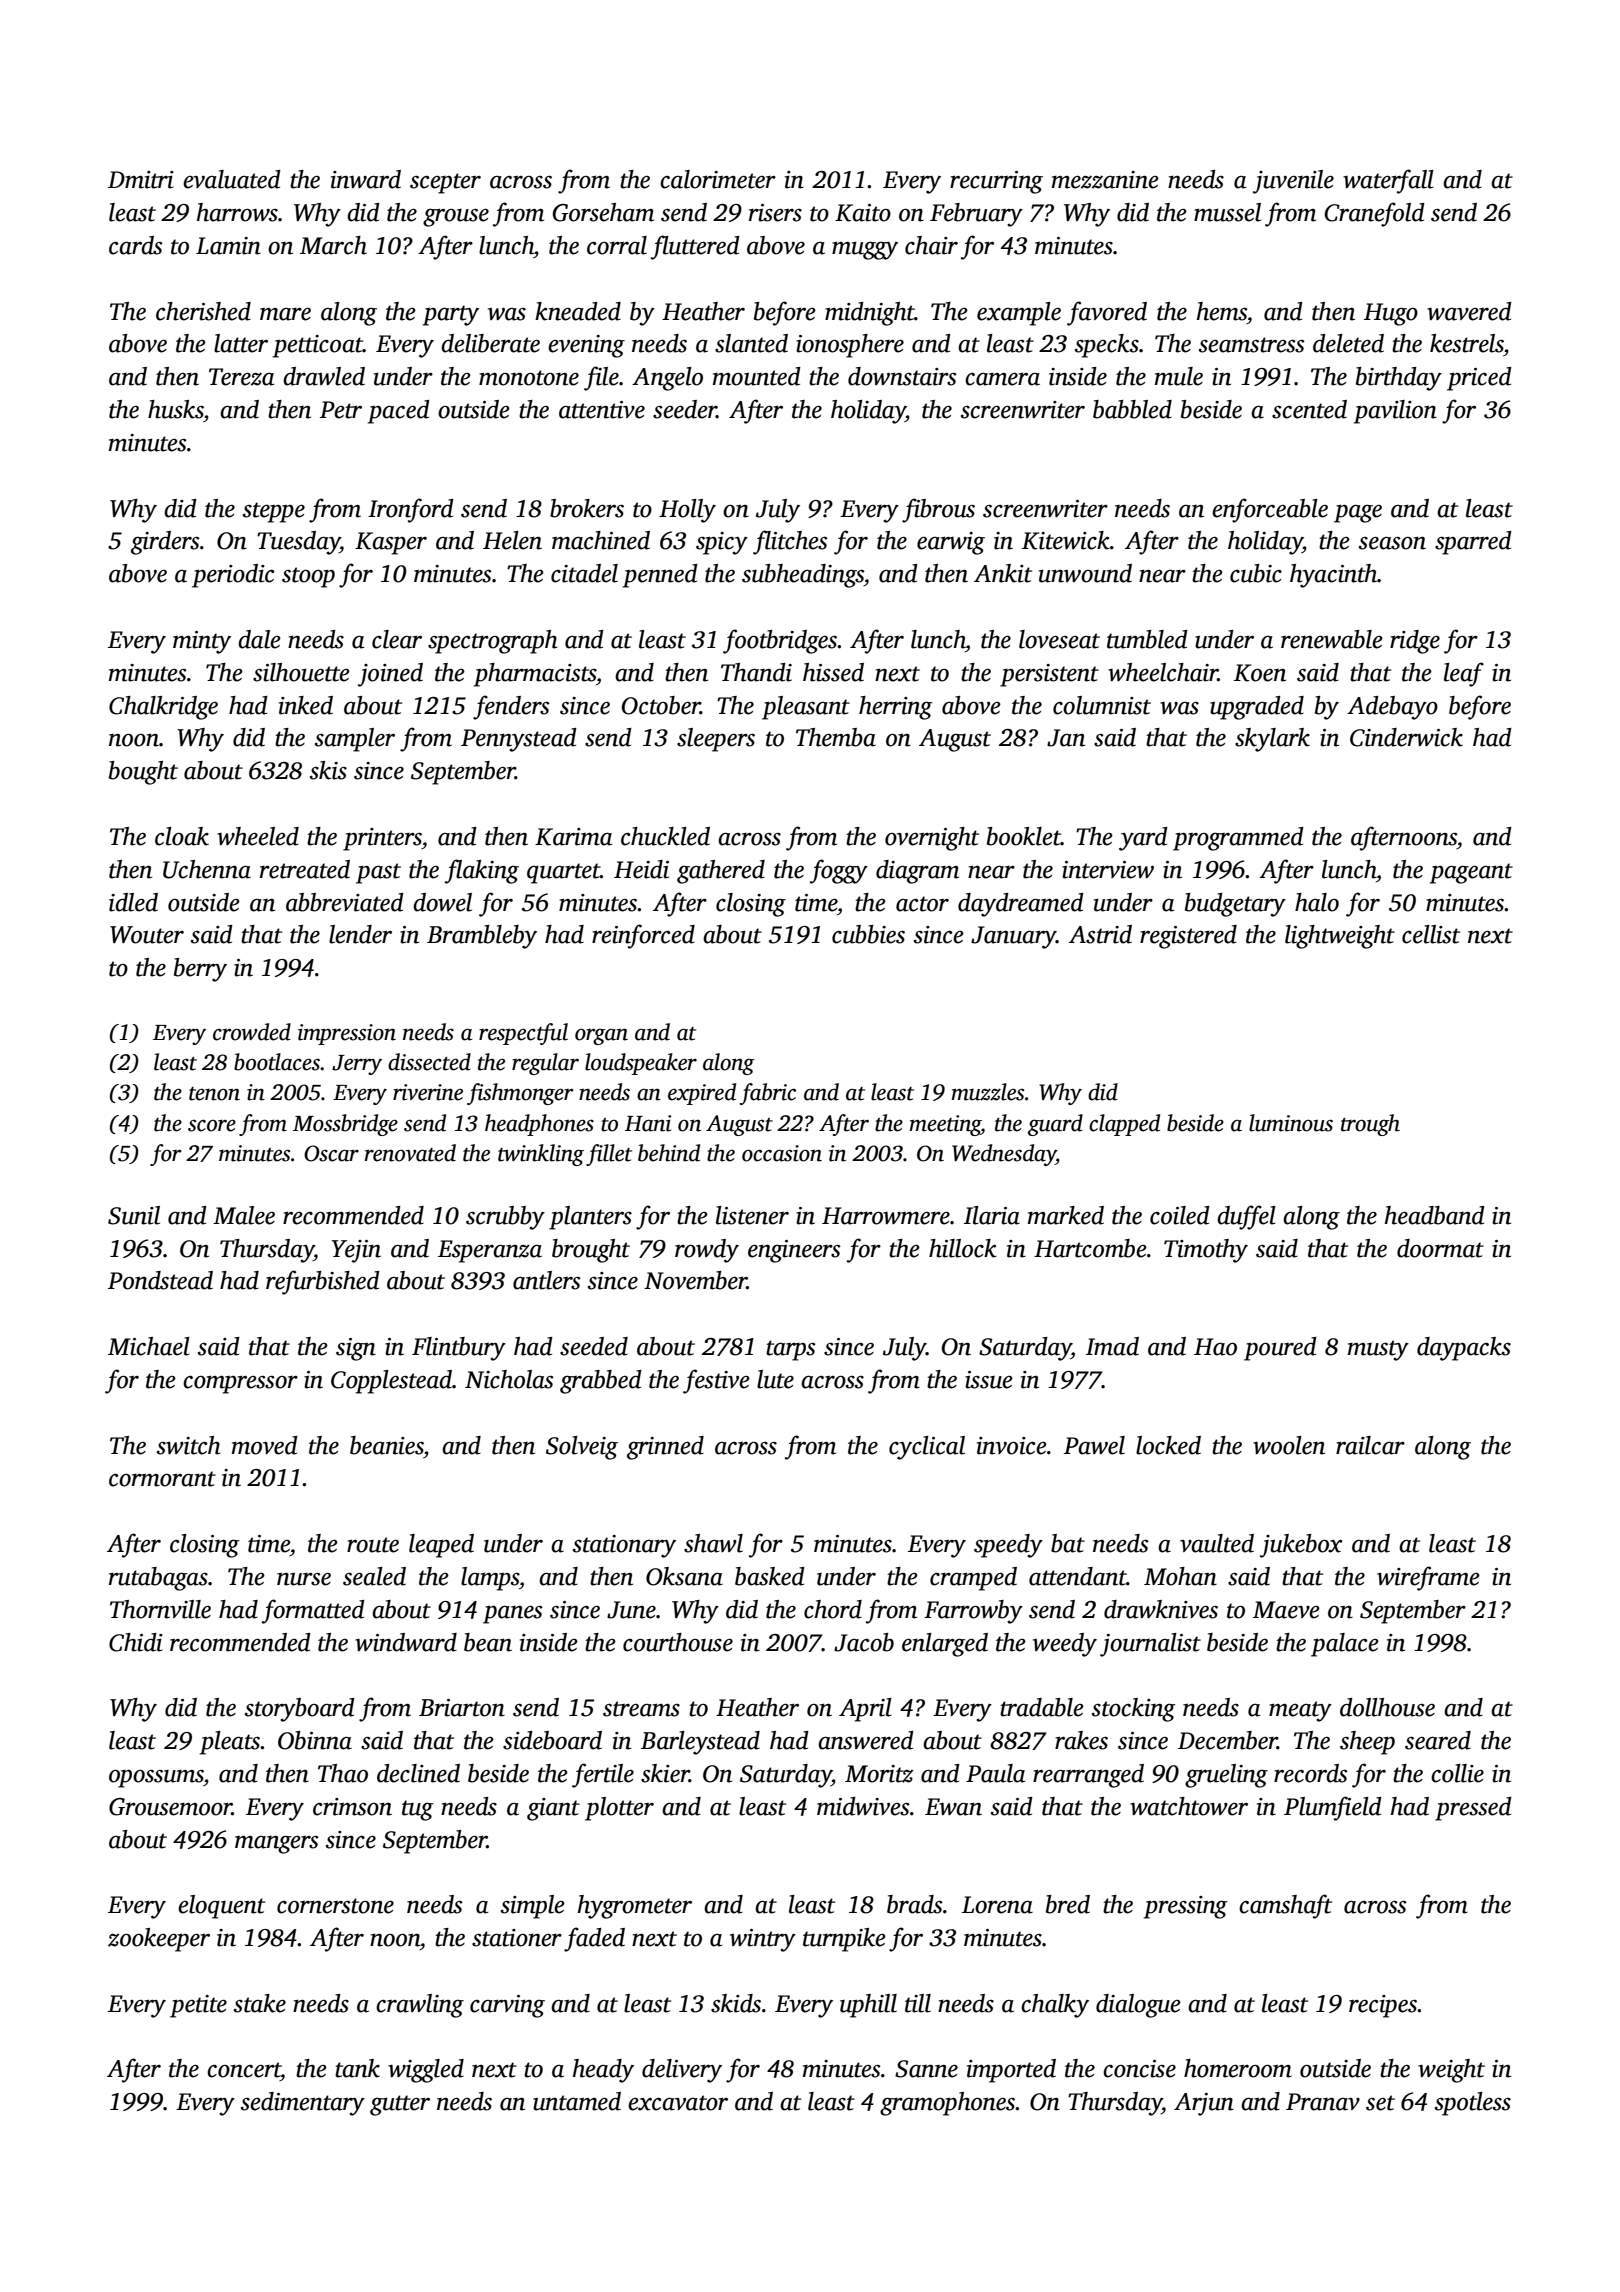 This screenshot has height=2292, width=1620. I want to click on priced, so click(1479, 379).
